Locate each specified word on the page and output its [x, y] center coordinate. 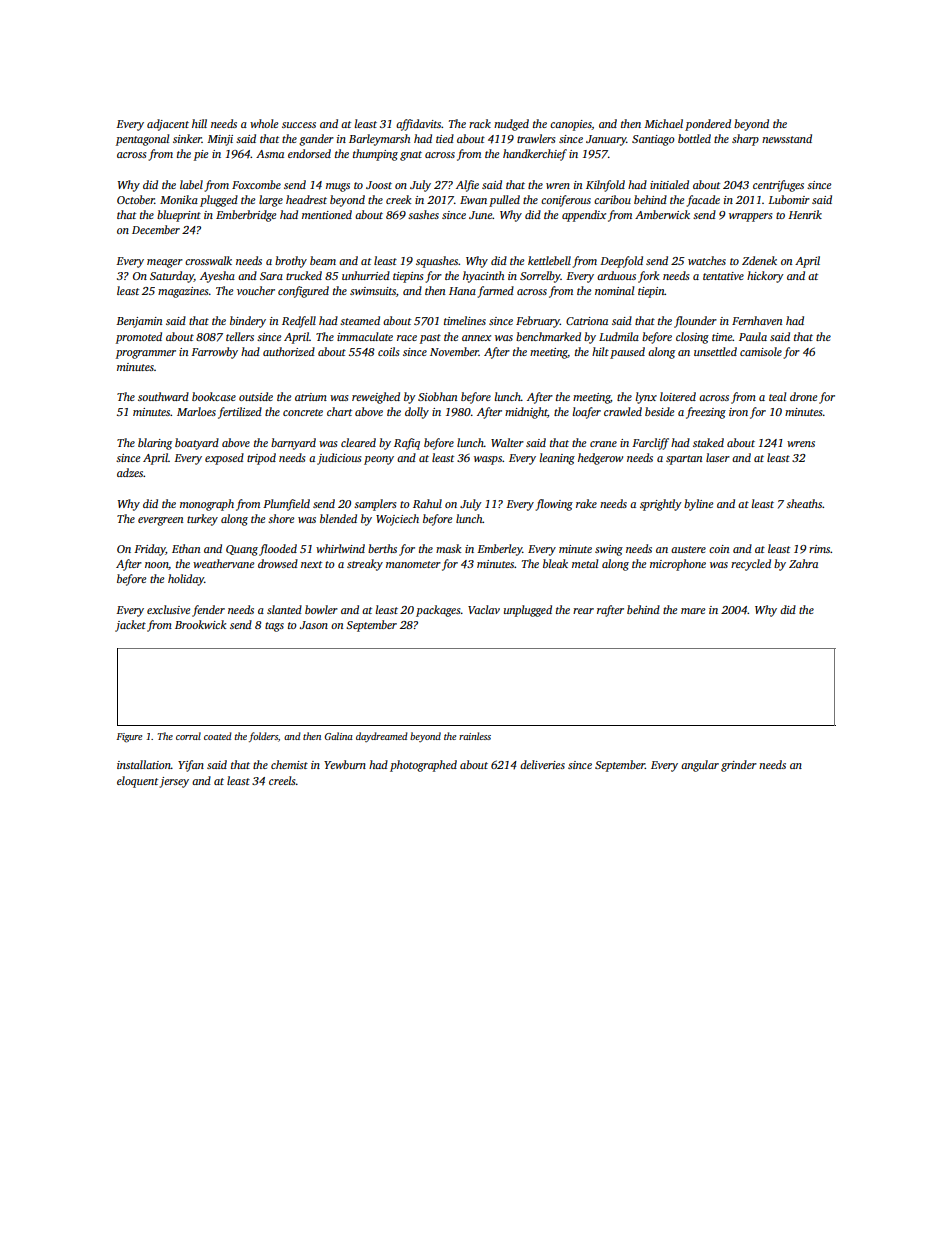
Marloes [196, 411]
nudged [511, 125]
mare [693, 611]
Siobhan [437, 396]
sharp [745, 140]
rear [583, 611]
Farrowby [214, 353]
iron [738, 412]
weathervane [223, 563]
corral [188, 736]
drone [803, 396]
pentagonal [142, 140]
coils [389, 351]
